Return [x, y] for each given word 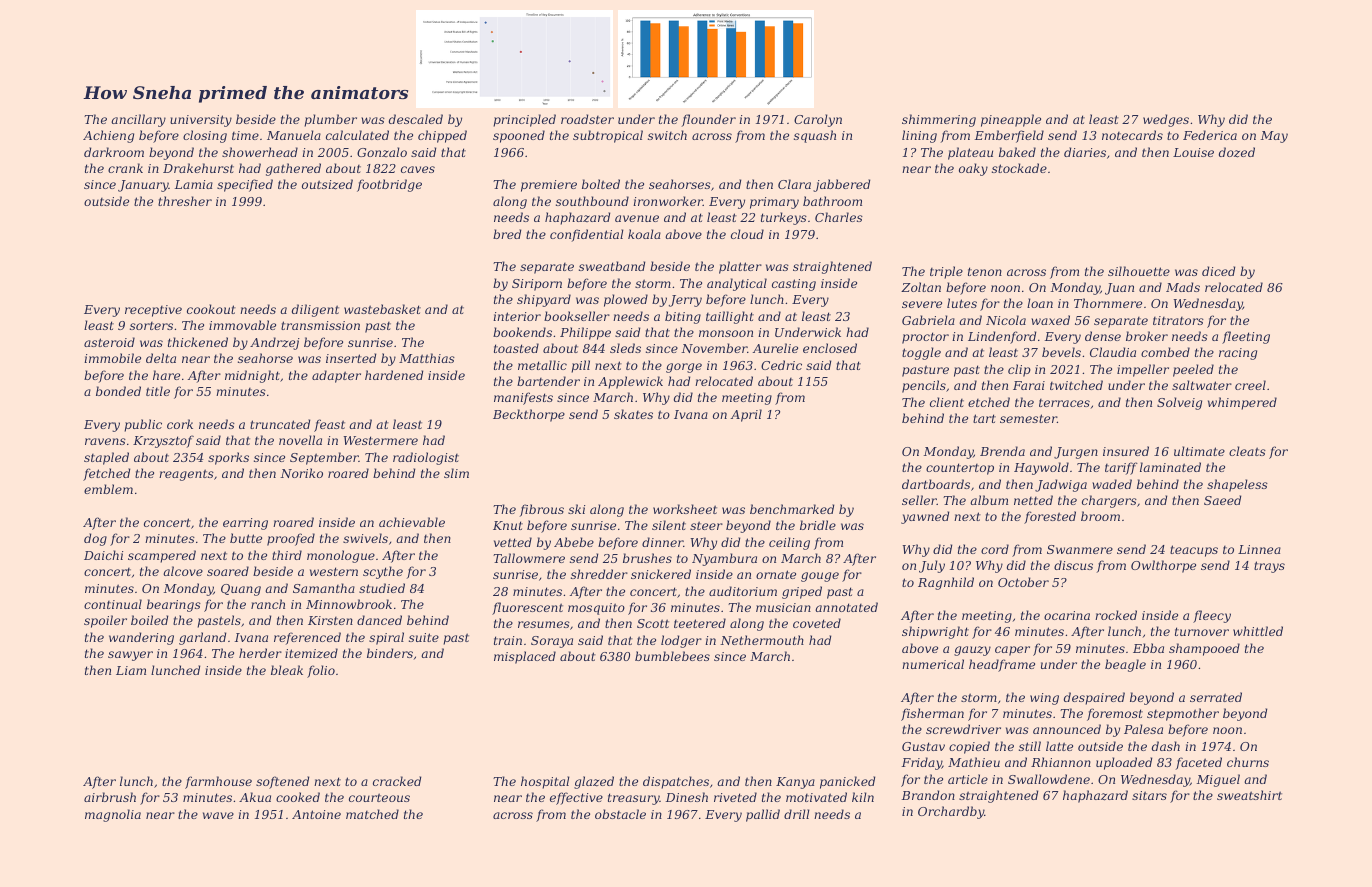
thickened [198, 342]
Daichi [103, 555]
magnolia [113, 815]
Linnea [1259, 549]
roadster [587, 119]
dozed [1237, 152]
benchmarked [792, 509]
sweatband [612, 266]
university [201, 121]
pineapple [1011, 120]
